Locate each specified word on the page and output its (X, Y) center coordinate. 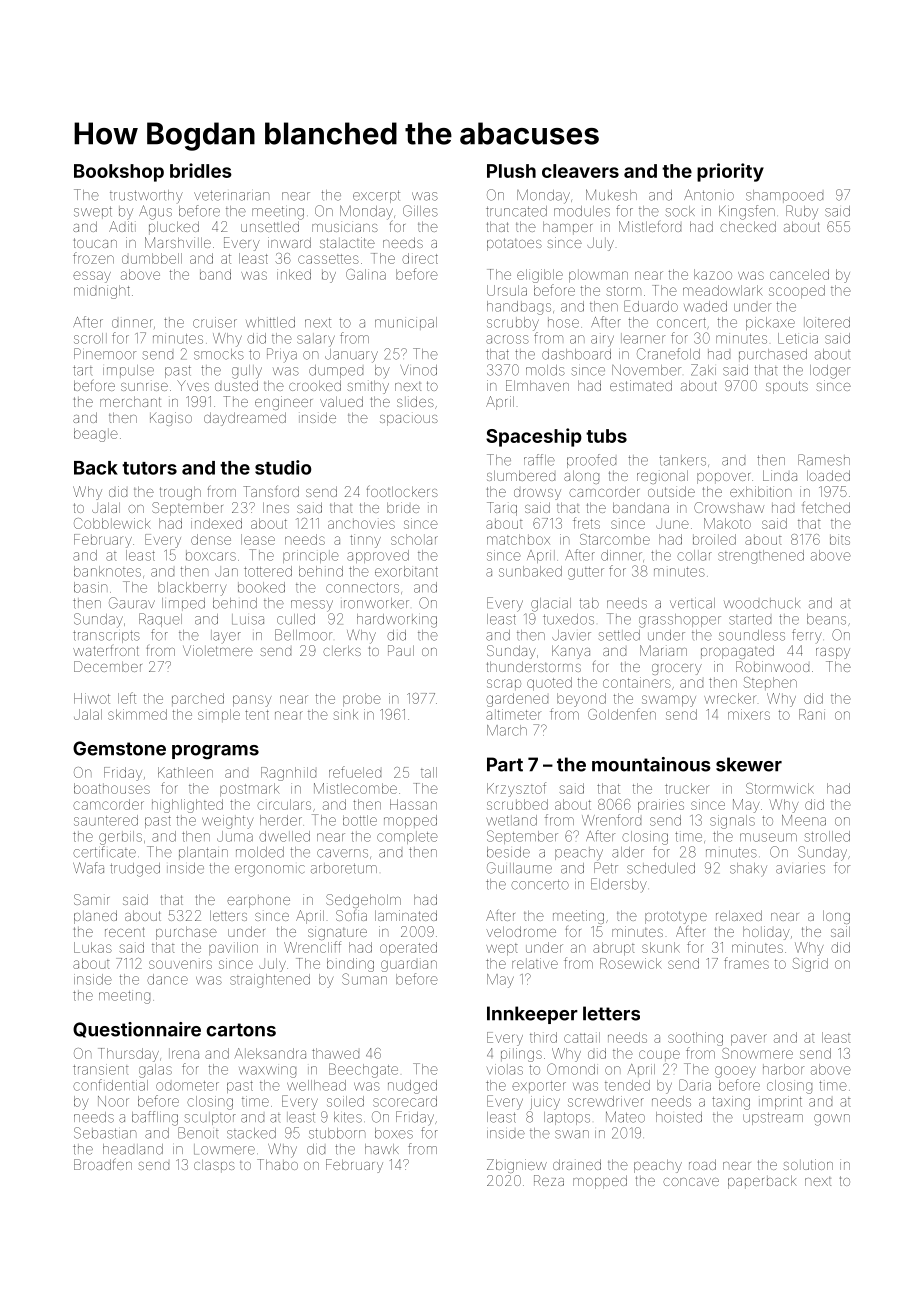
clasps (214, 1166)
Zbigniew (517, 1166)
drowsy (537, 494)
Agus (155, 212)
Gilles (420, 211)
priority (730, 172)
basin (90, 587)
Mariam (663, 650)
